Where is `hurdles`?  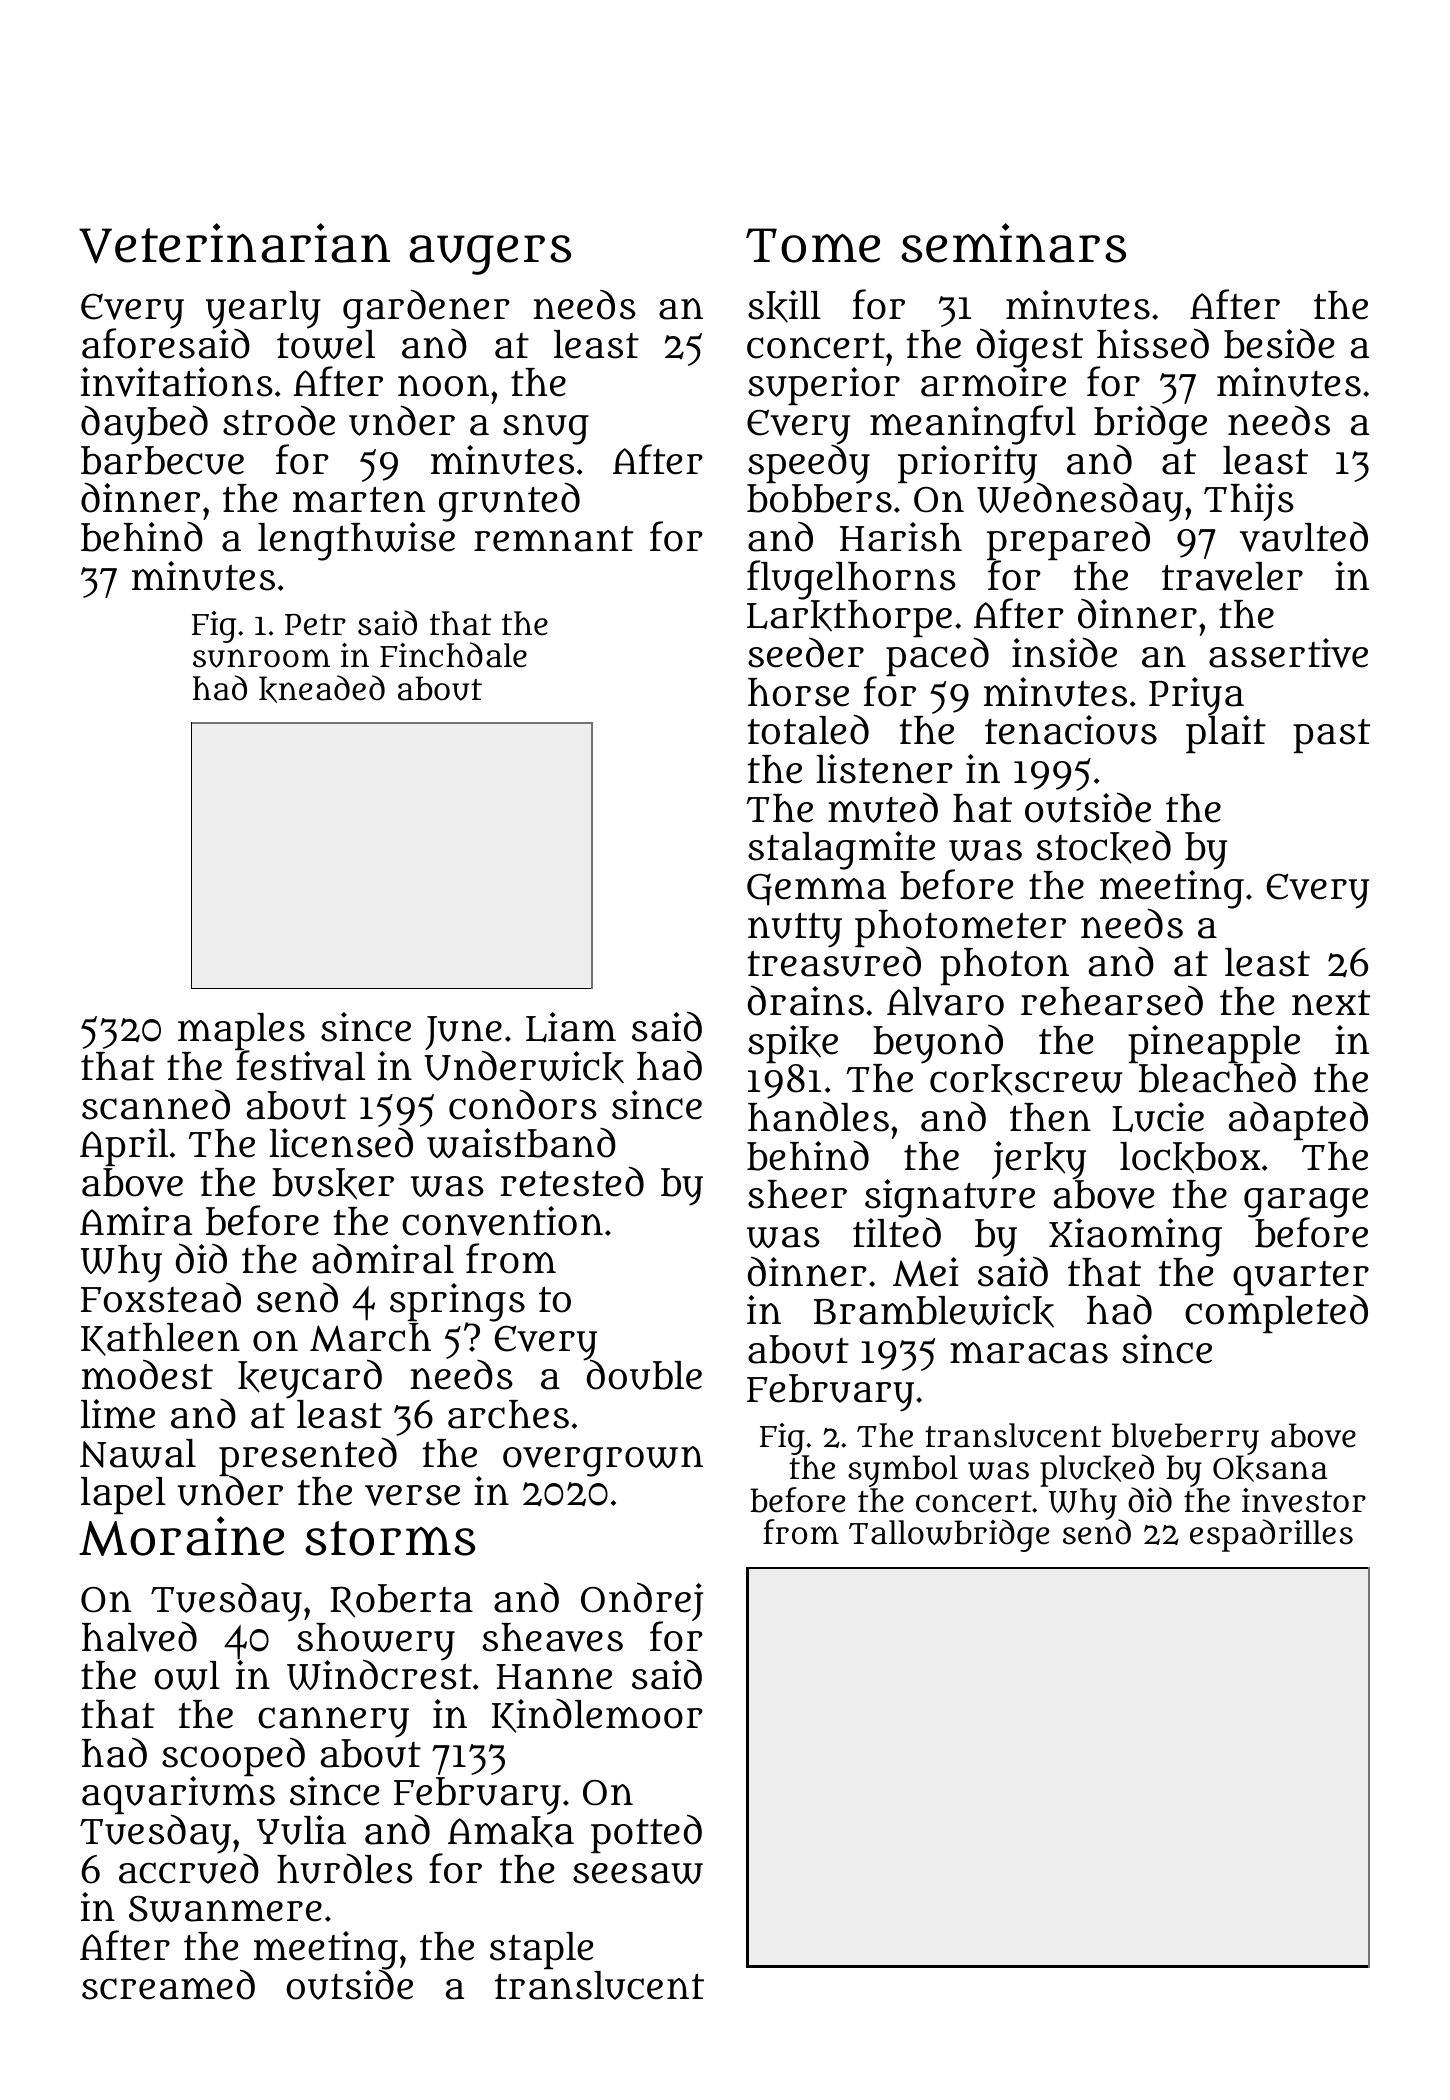
hurdles is located at coordinates (345, 1868).
